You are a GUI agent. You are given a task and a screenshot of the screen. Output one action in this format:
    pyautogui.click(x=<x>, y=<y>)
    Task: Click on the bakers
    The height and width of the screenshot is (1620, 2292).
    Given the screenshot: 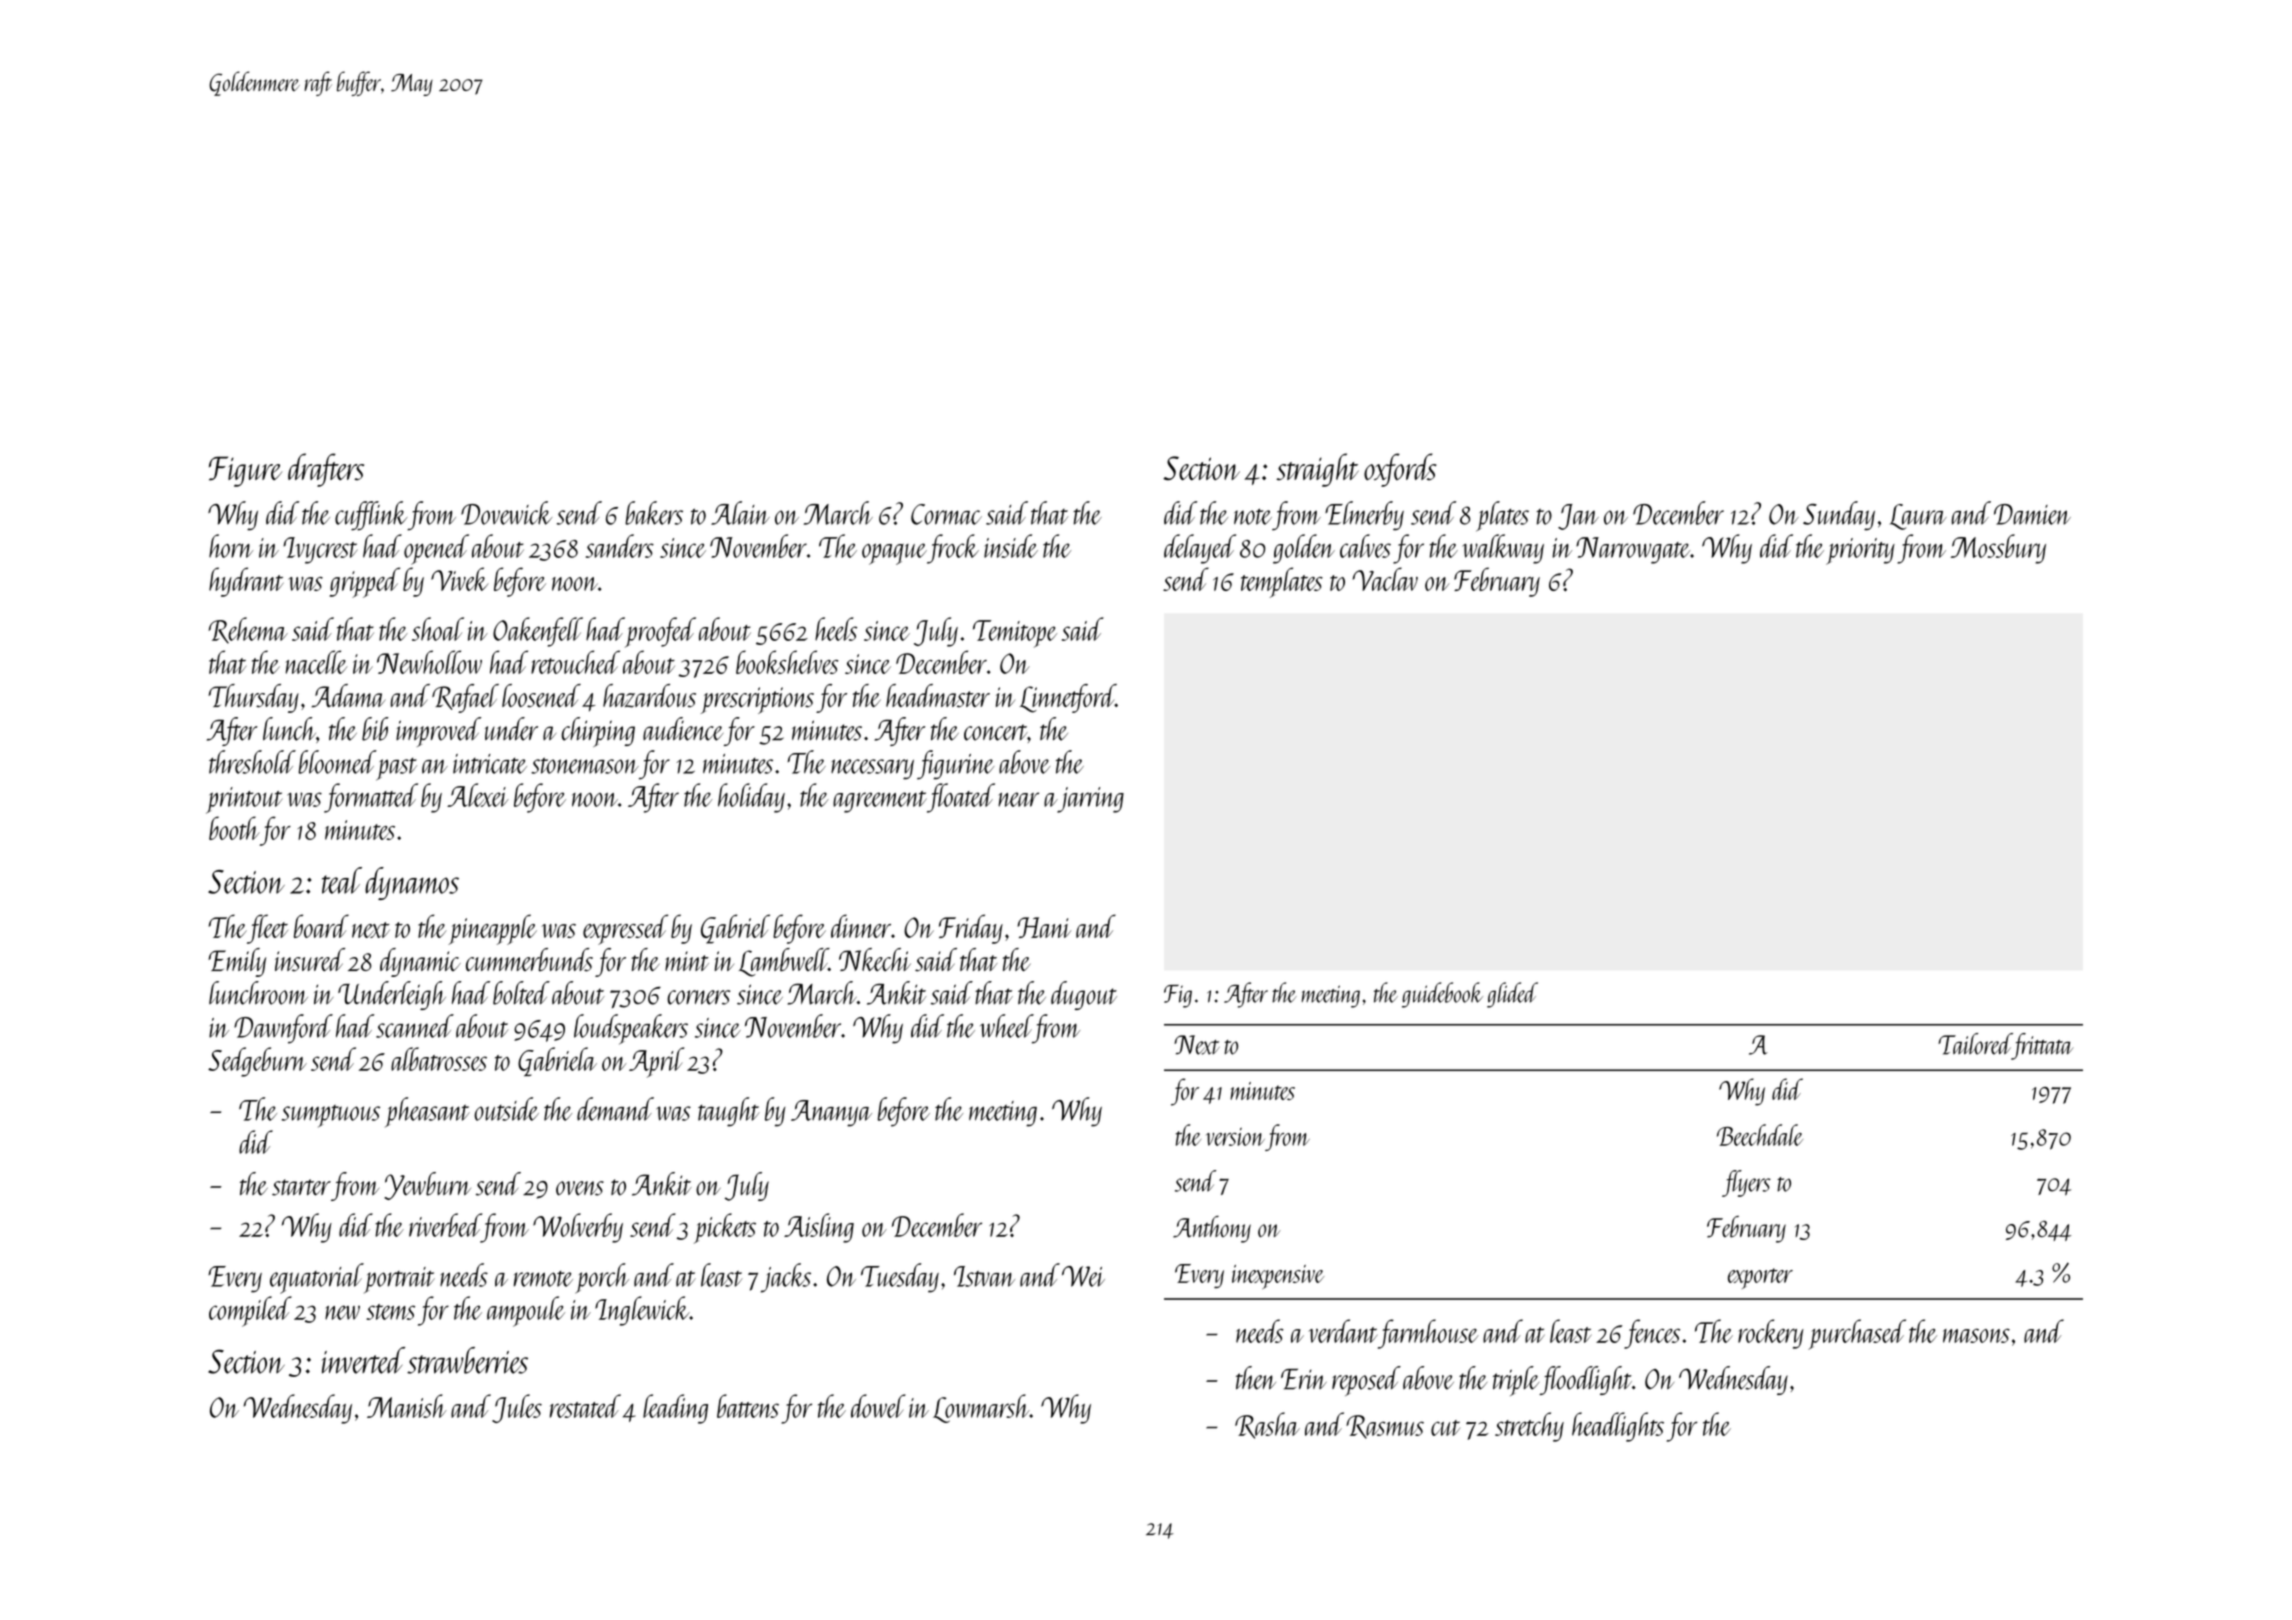 What is the action you would take?
    pyautogui.click(x=654, y=513)
